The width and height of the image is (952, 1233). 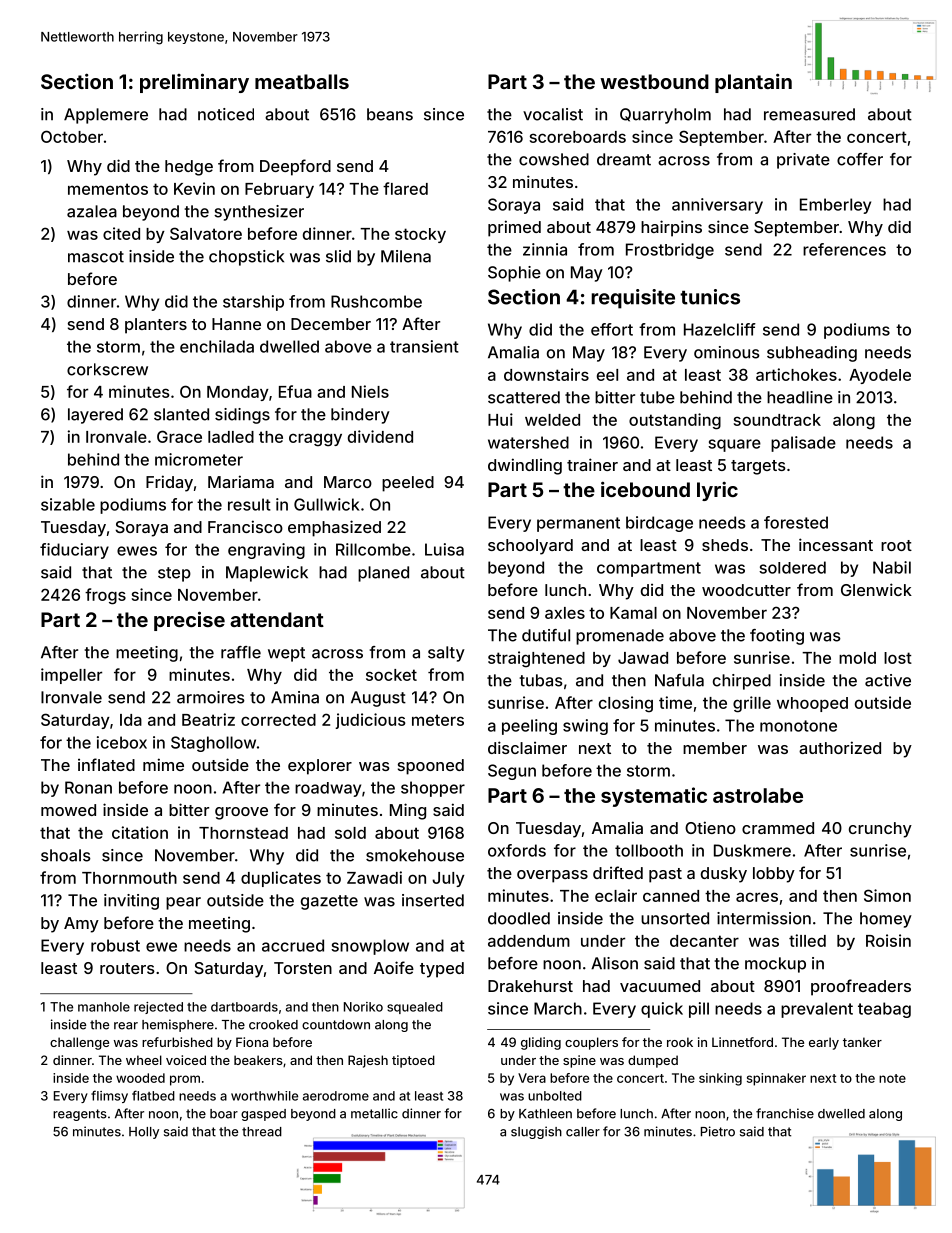 What do you see at coordinates (106, 116) in the image?
I see `Applemere` at bounding box center [106, 116].
